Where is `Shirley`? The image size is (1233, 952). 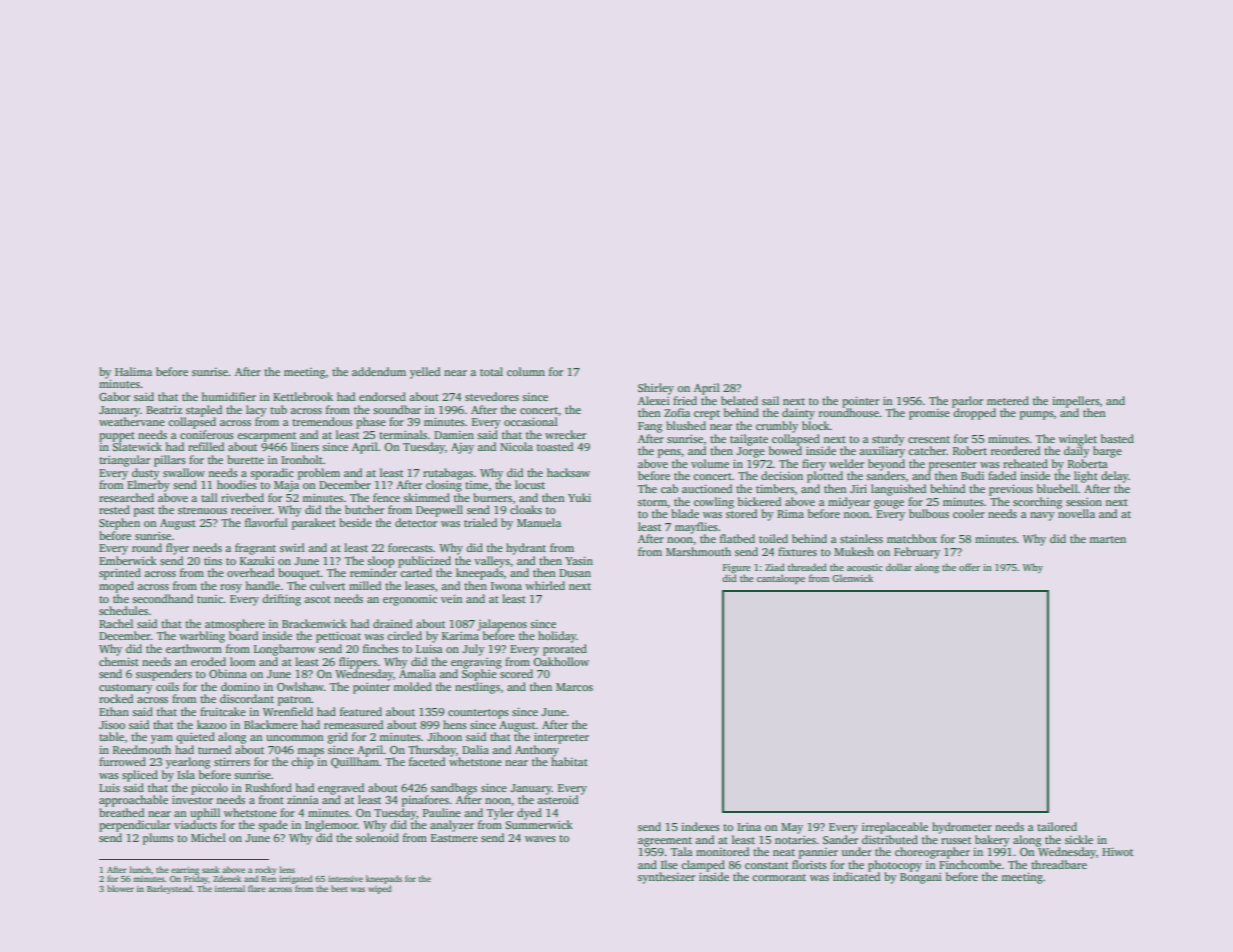
Shirley is located at coordinates (656, 389).
